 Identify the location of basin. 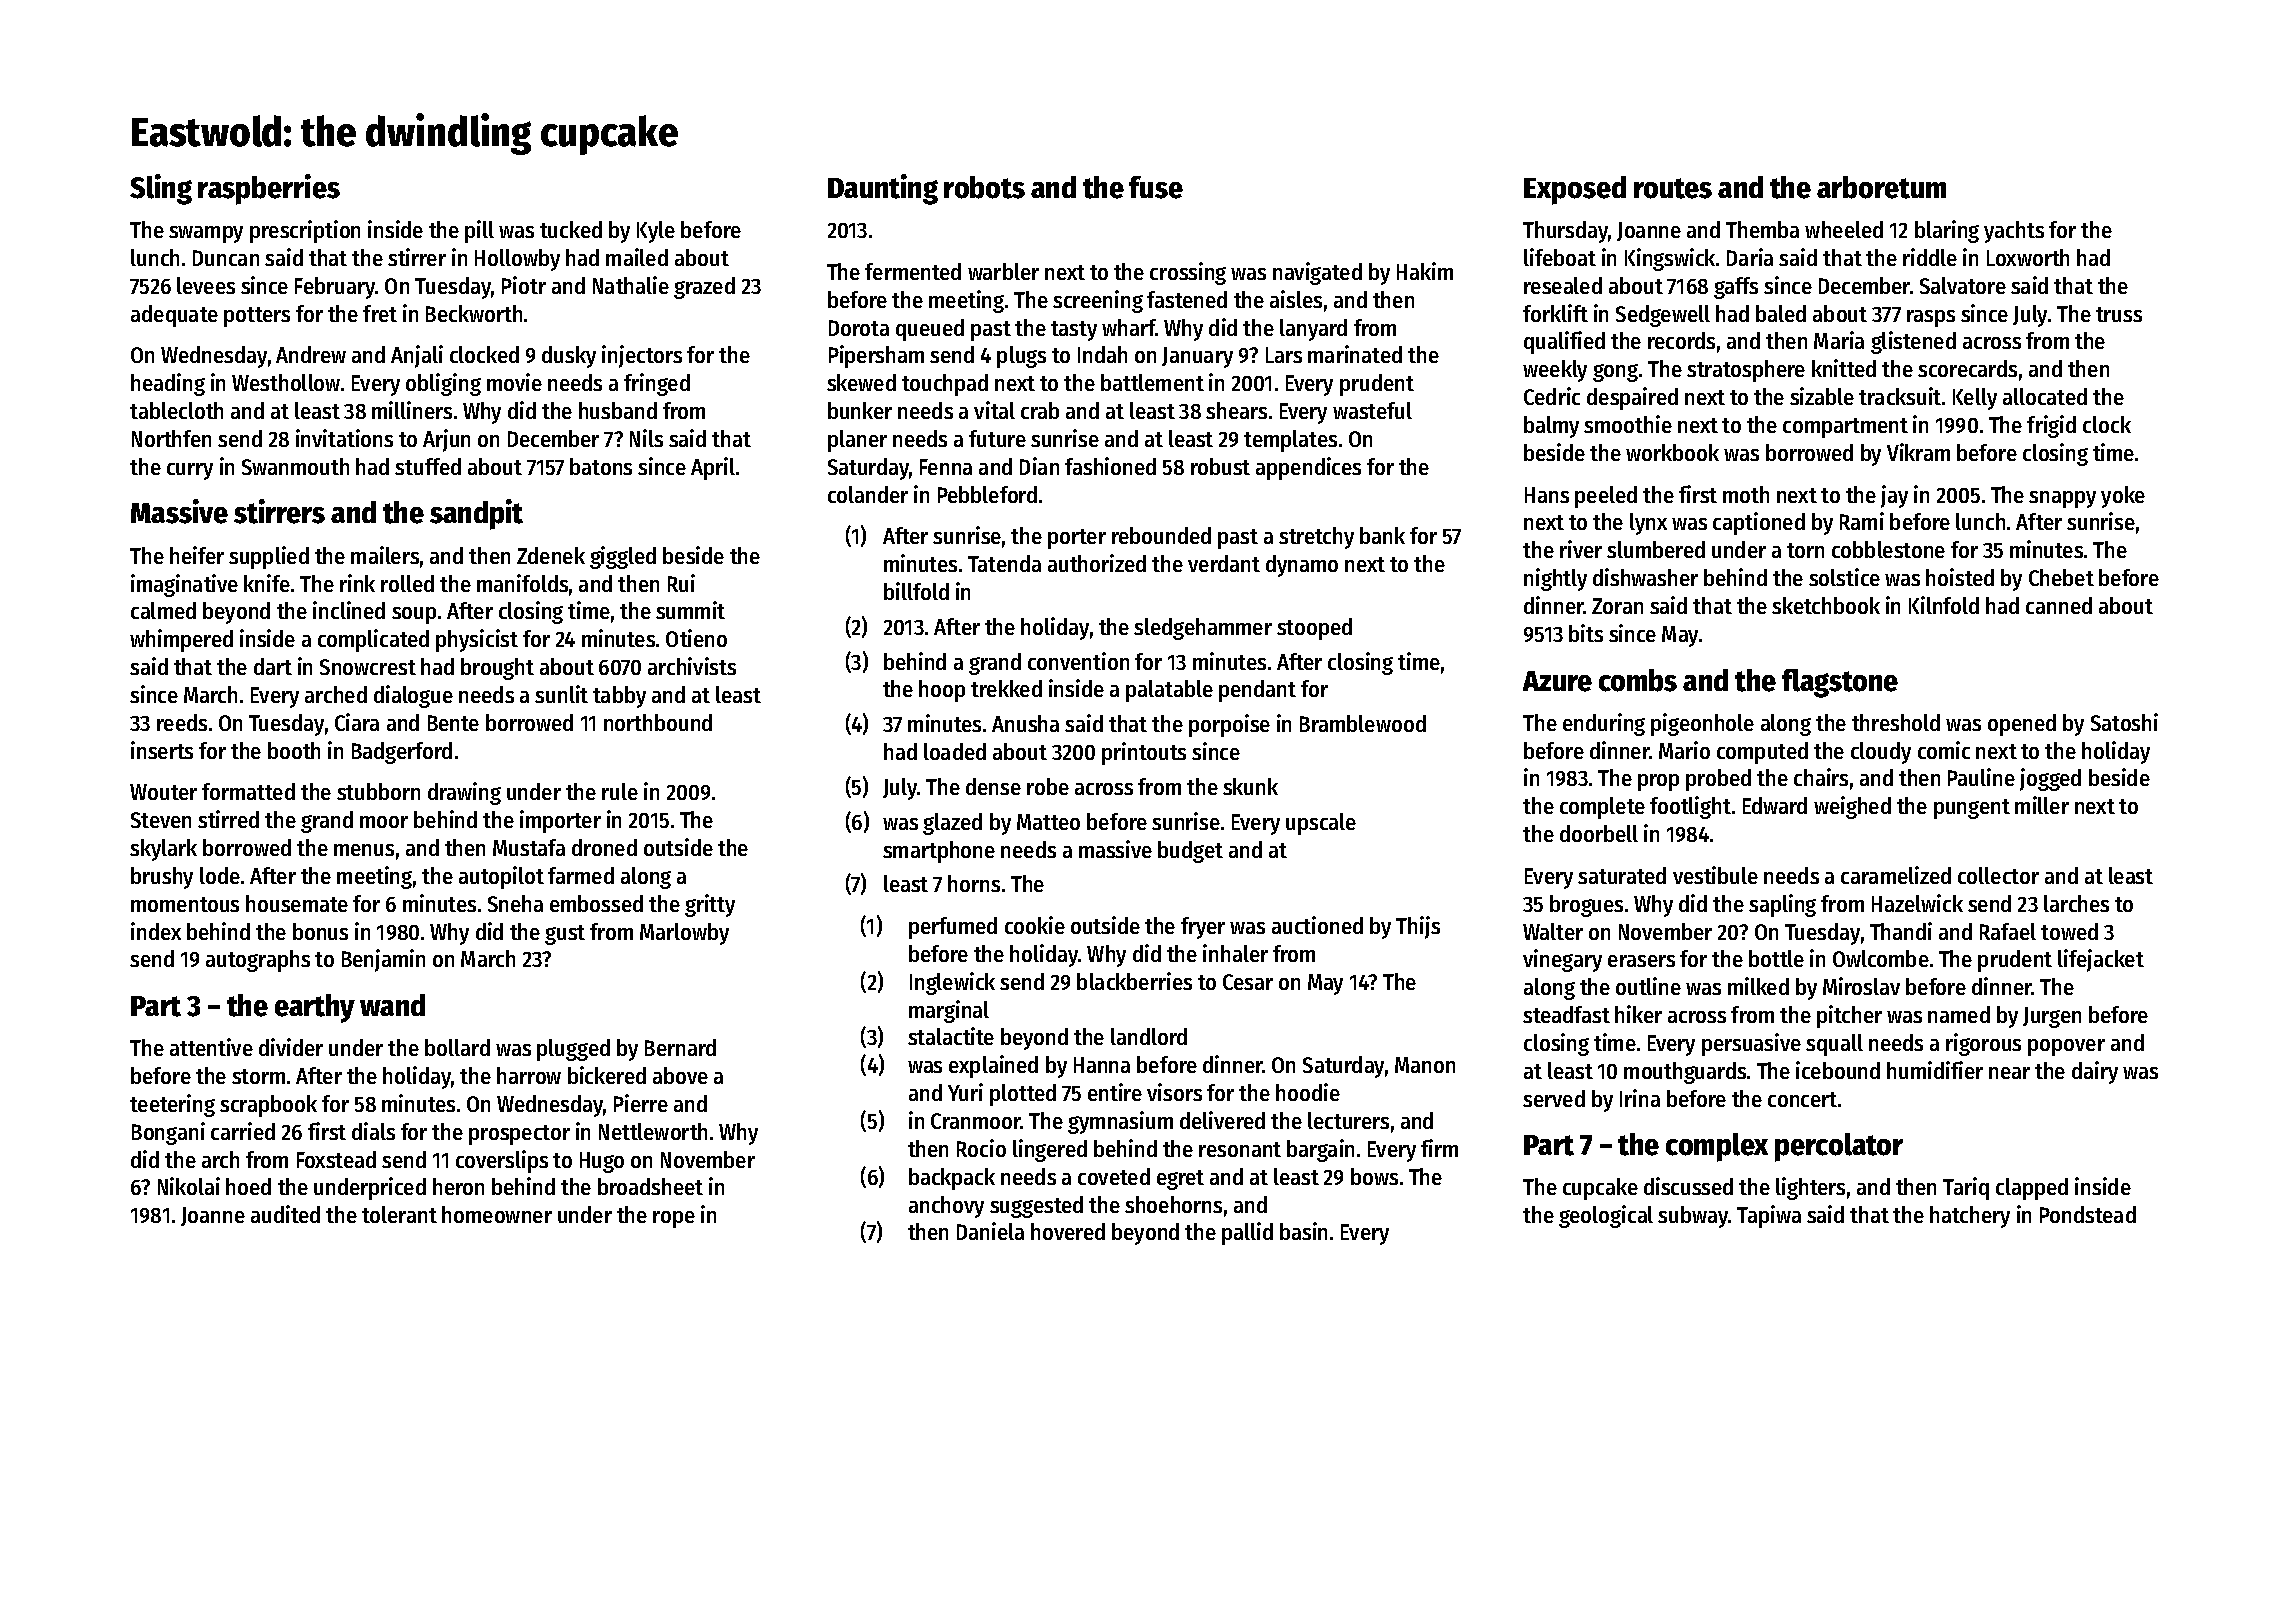
(1303, 1231).
